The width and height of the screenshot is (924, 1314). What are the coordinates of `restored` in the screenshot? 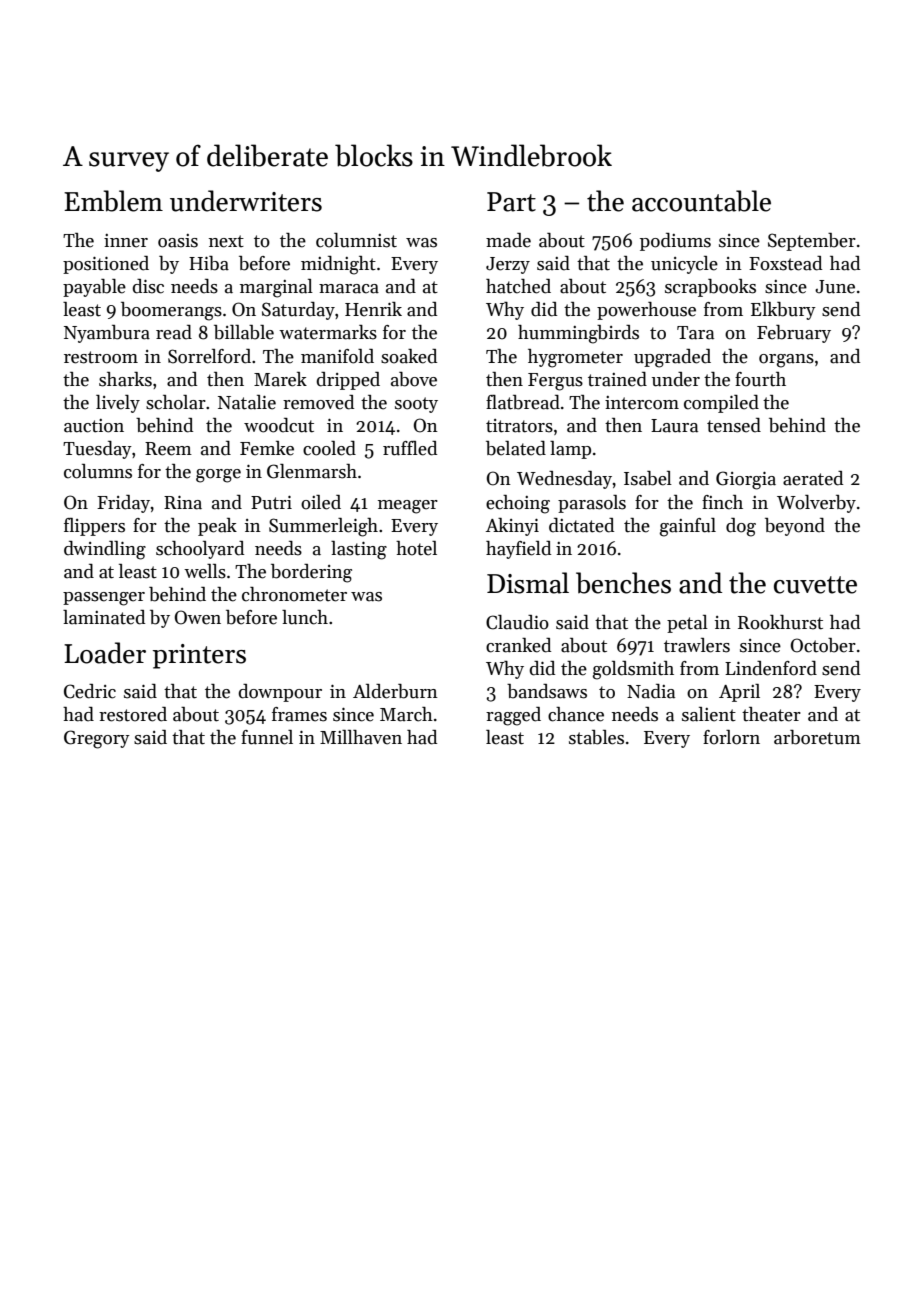 It's located at (133, 714).
